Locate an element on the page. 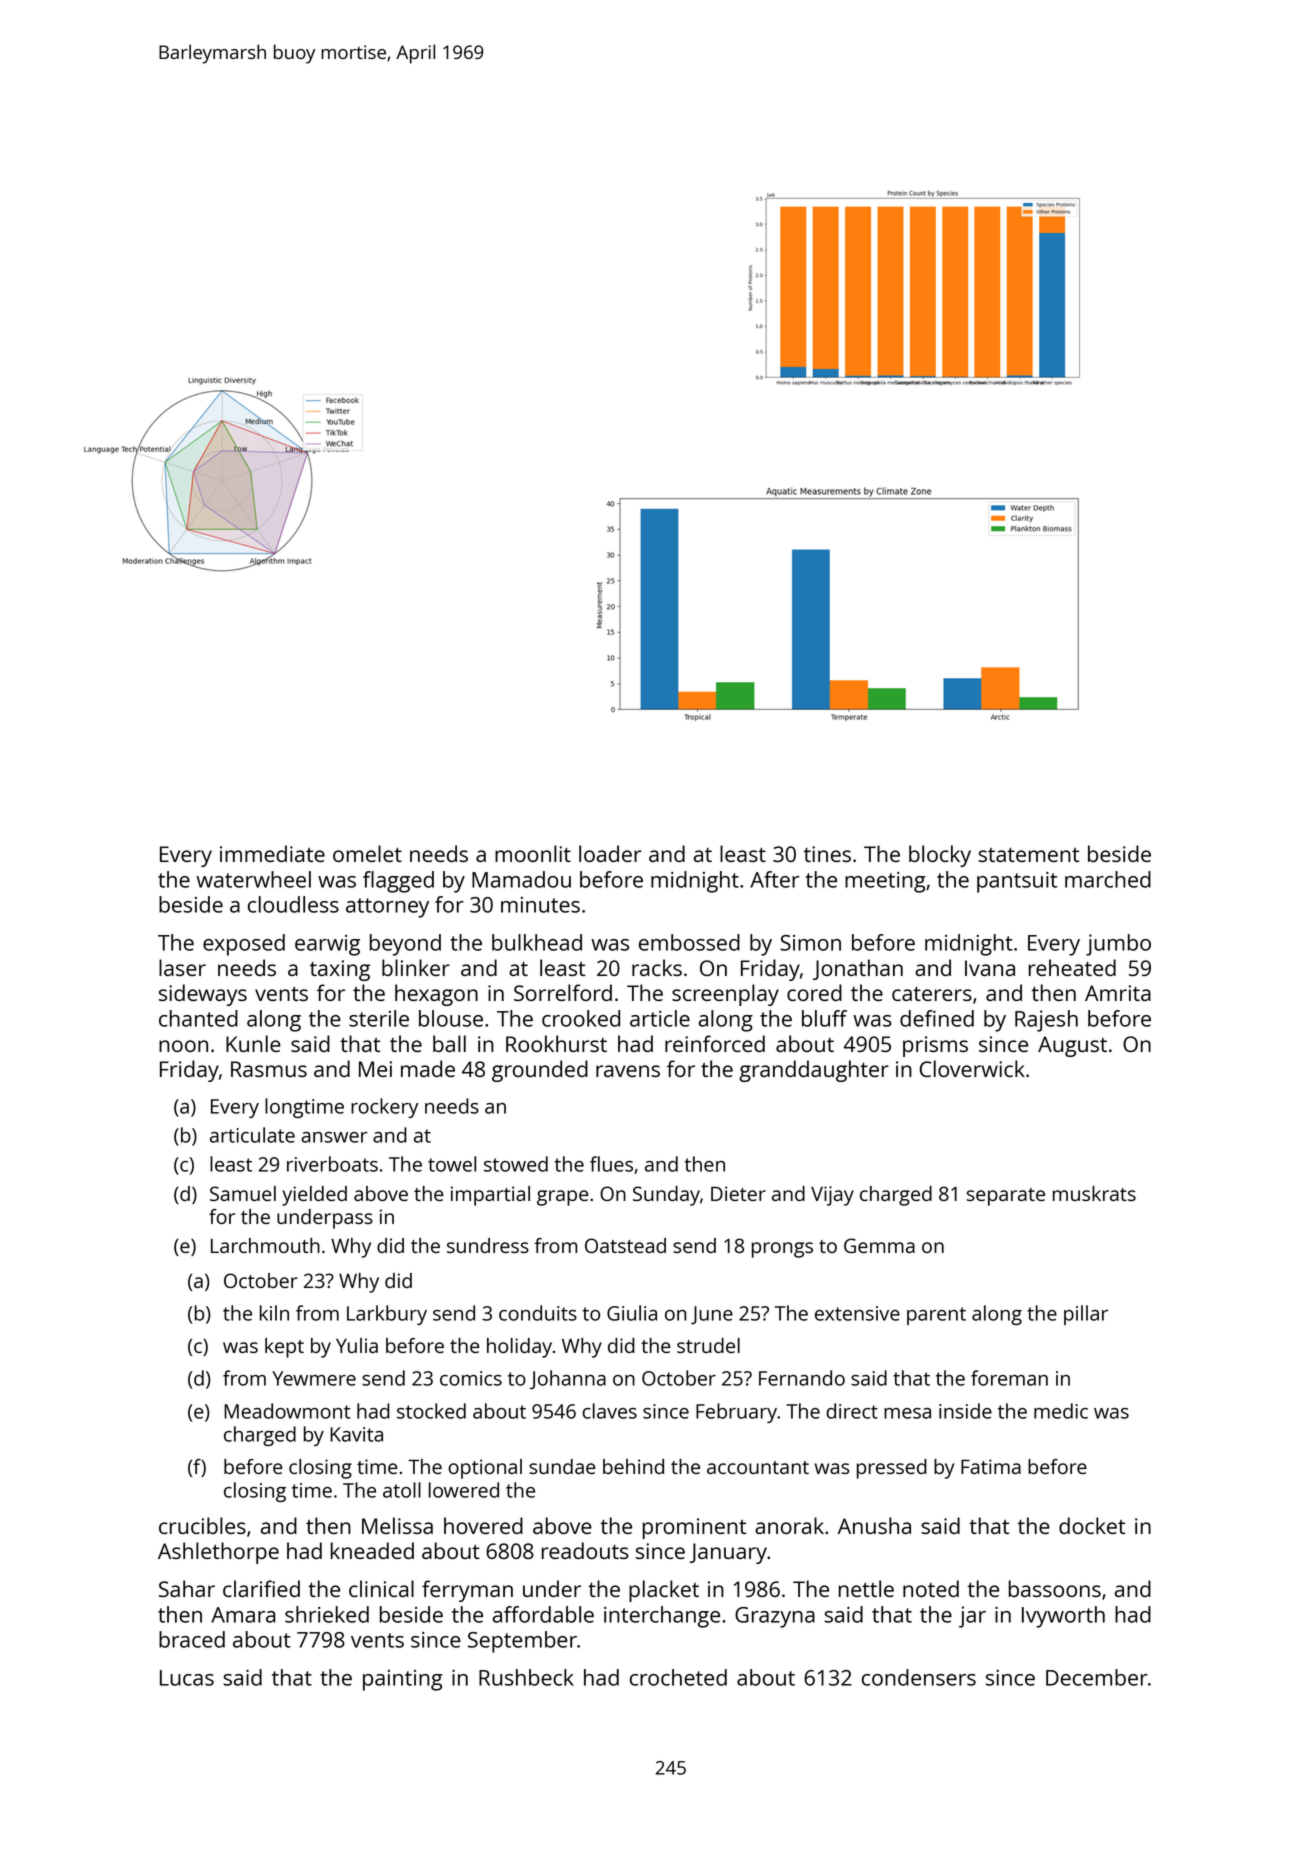 The height and width of the page is (1853, 1310). loader is located at coordinates (610, 853).
